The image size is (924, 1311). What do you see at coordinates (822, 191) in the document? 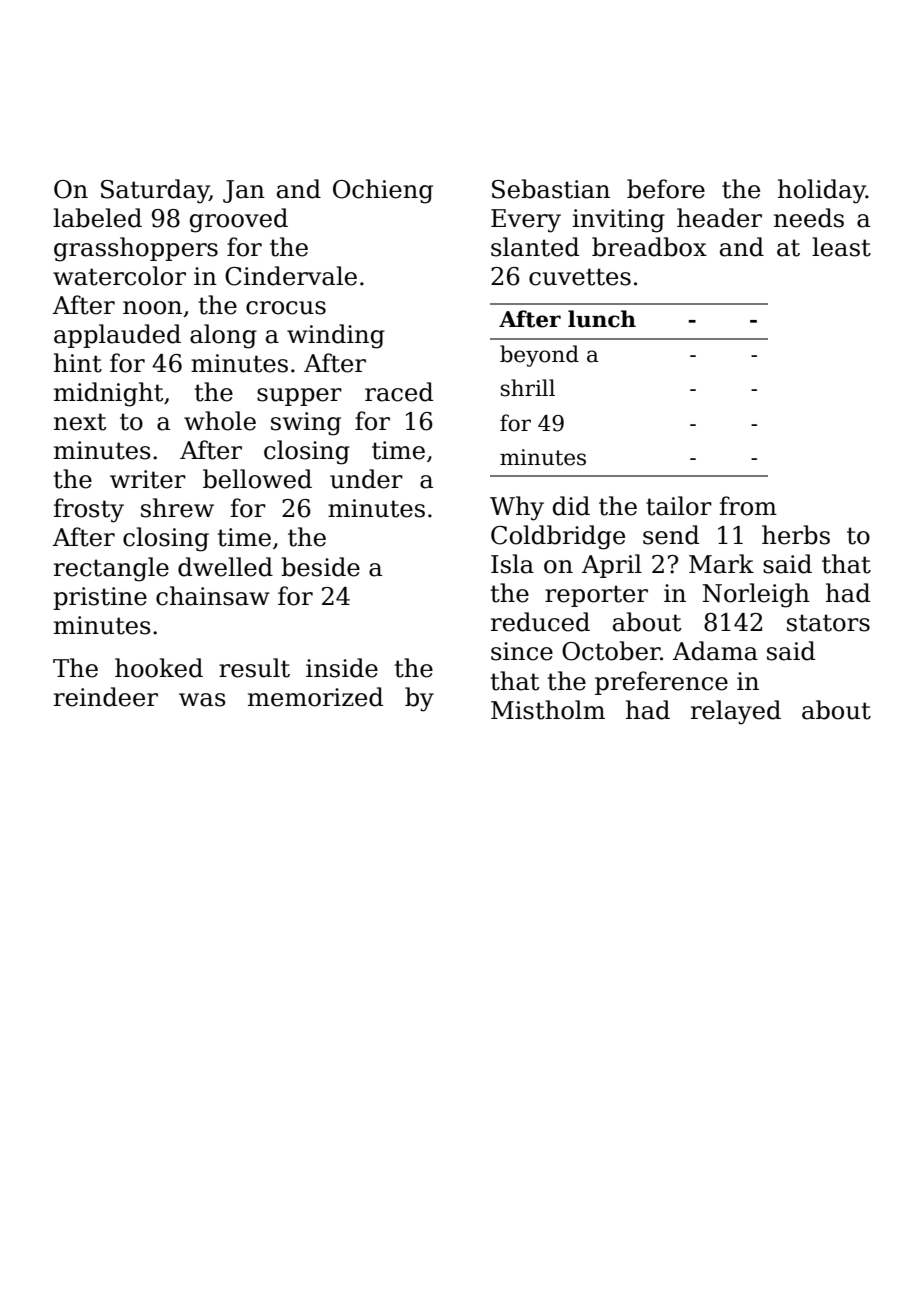
I see `holiday` at bounding box center [822, 191].
